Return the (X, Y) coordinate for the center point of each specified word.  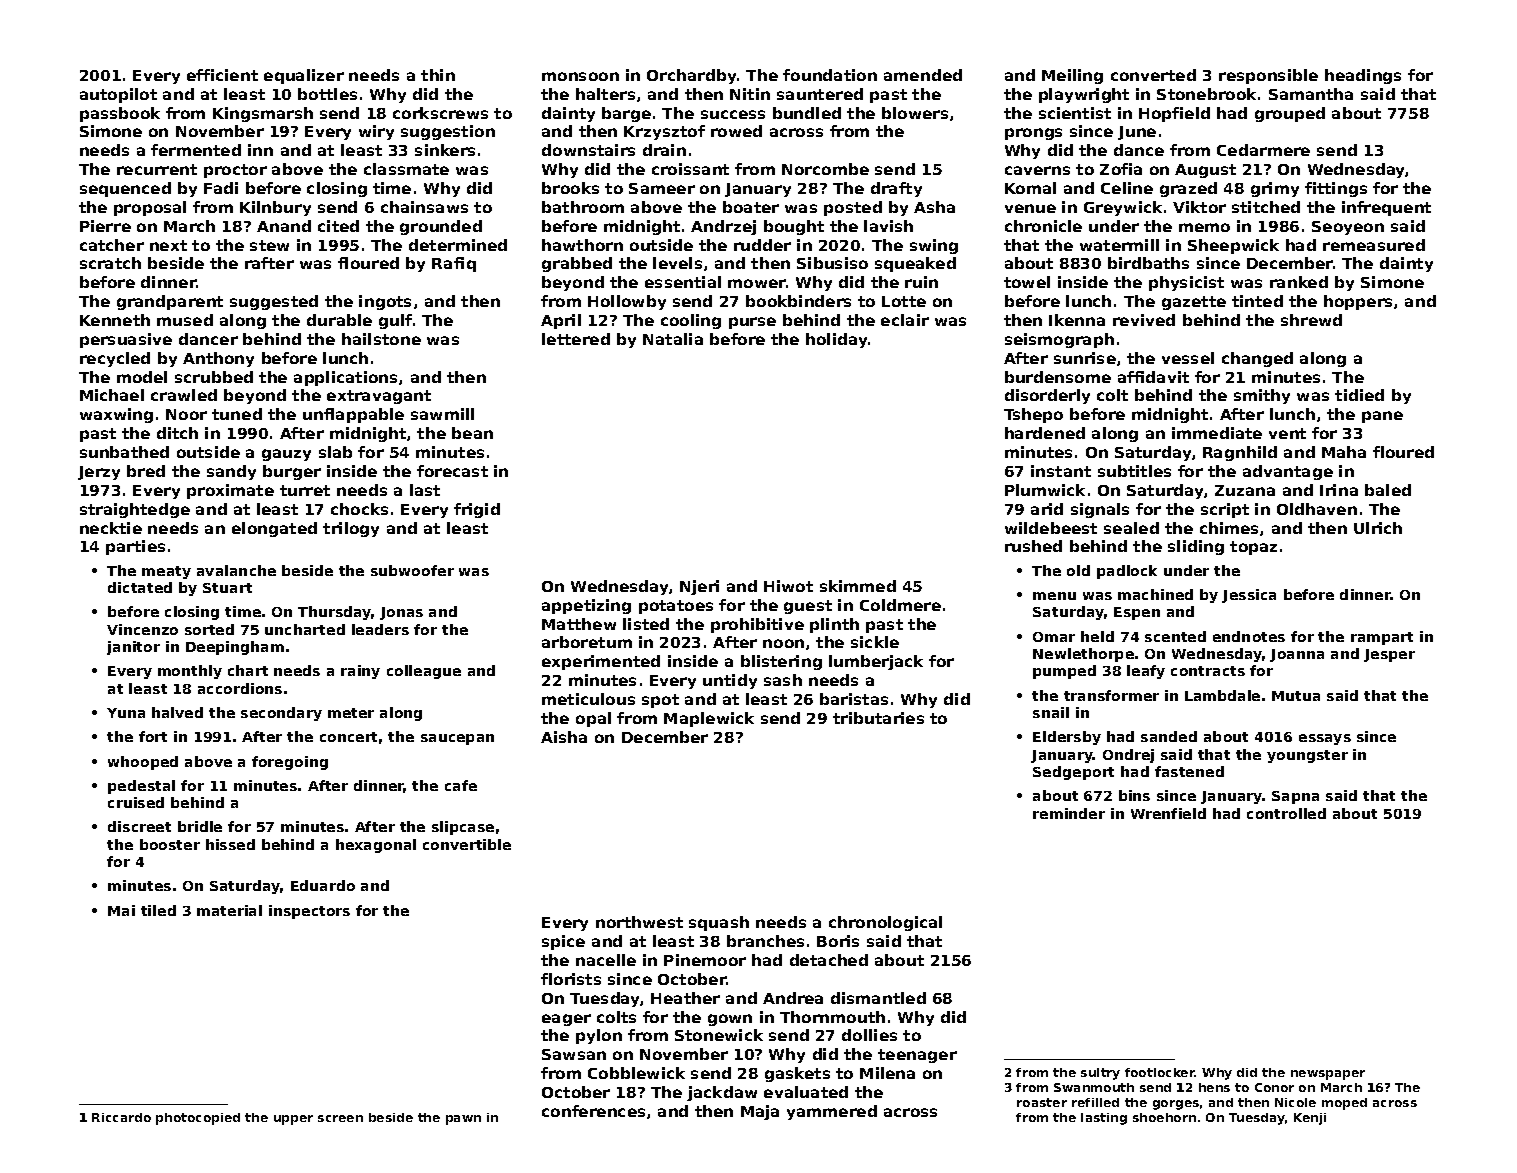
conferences (593, 1111)
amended (923, 75)
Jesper (1389, 655)
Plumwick (1045, 490)
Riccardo (121, 1117)
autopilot (118, 95)
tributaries (878, 718)
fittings (1336, 189)
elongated (274, 529)
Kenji (1310, 1119)
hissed (230, 844)
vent (1287, 433)
